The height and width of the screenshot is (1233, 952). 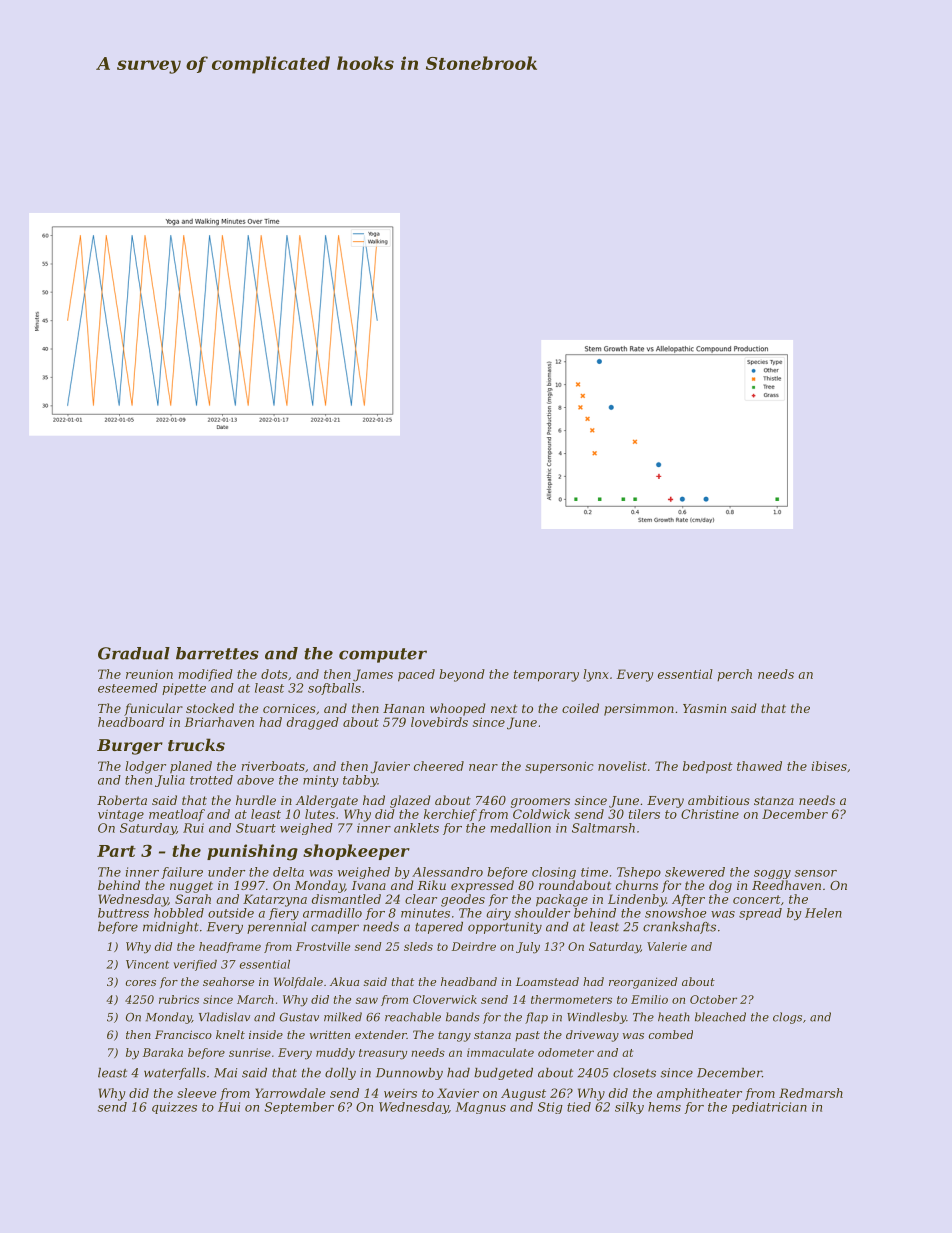 I want to click on quizzes, so click(x=174, y=1108).
